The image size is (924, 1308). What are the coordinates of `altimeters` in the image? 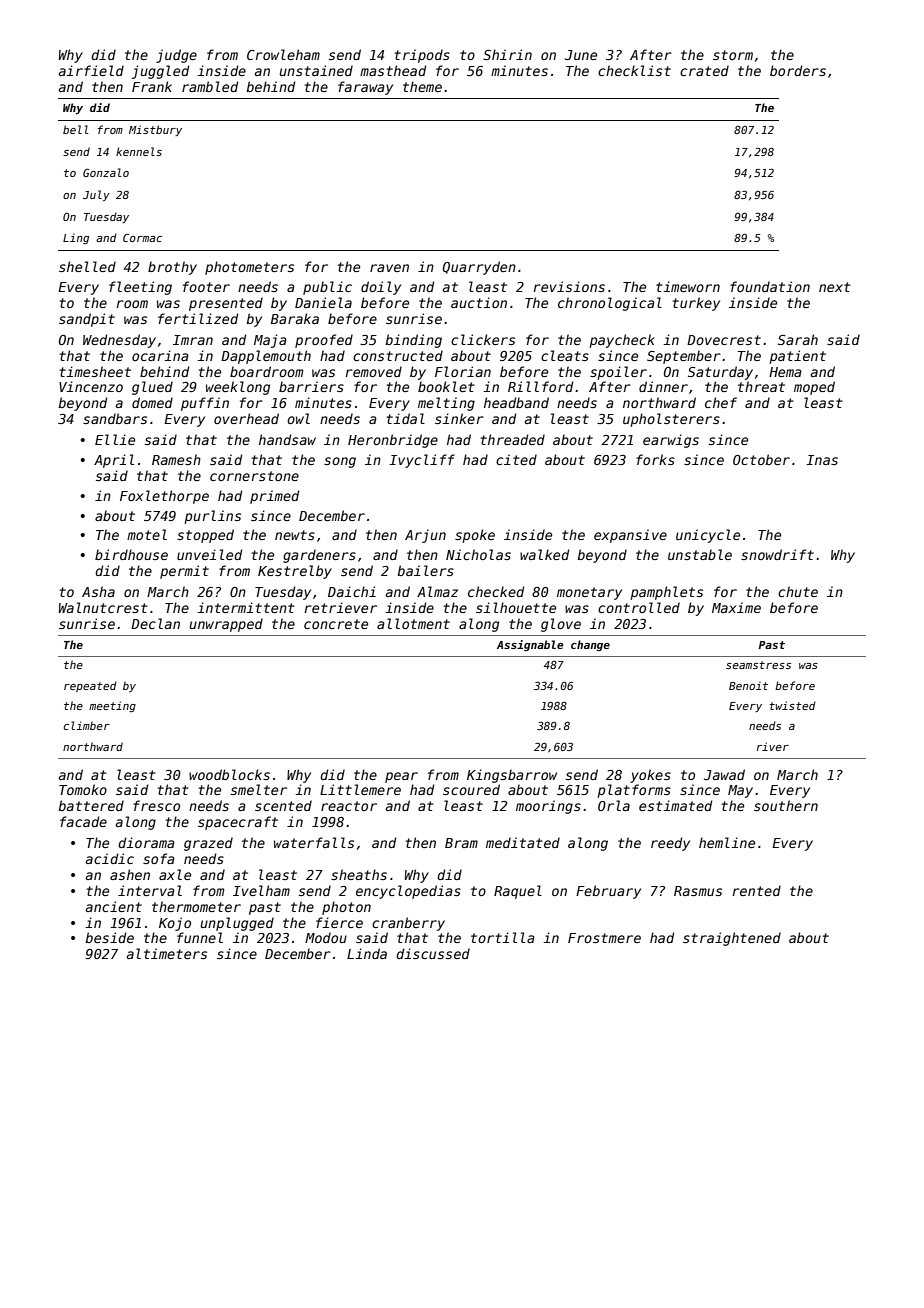 It's located at (167, 953).
